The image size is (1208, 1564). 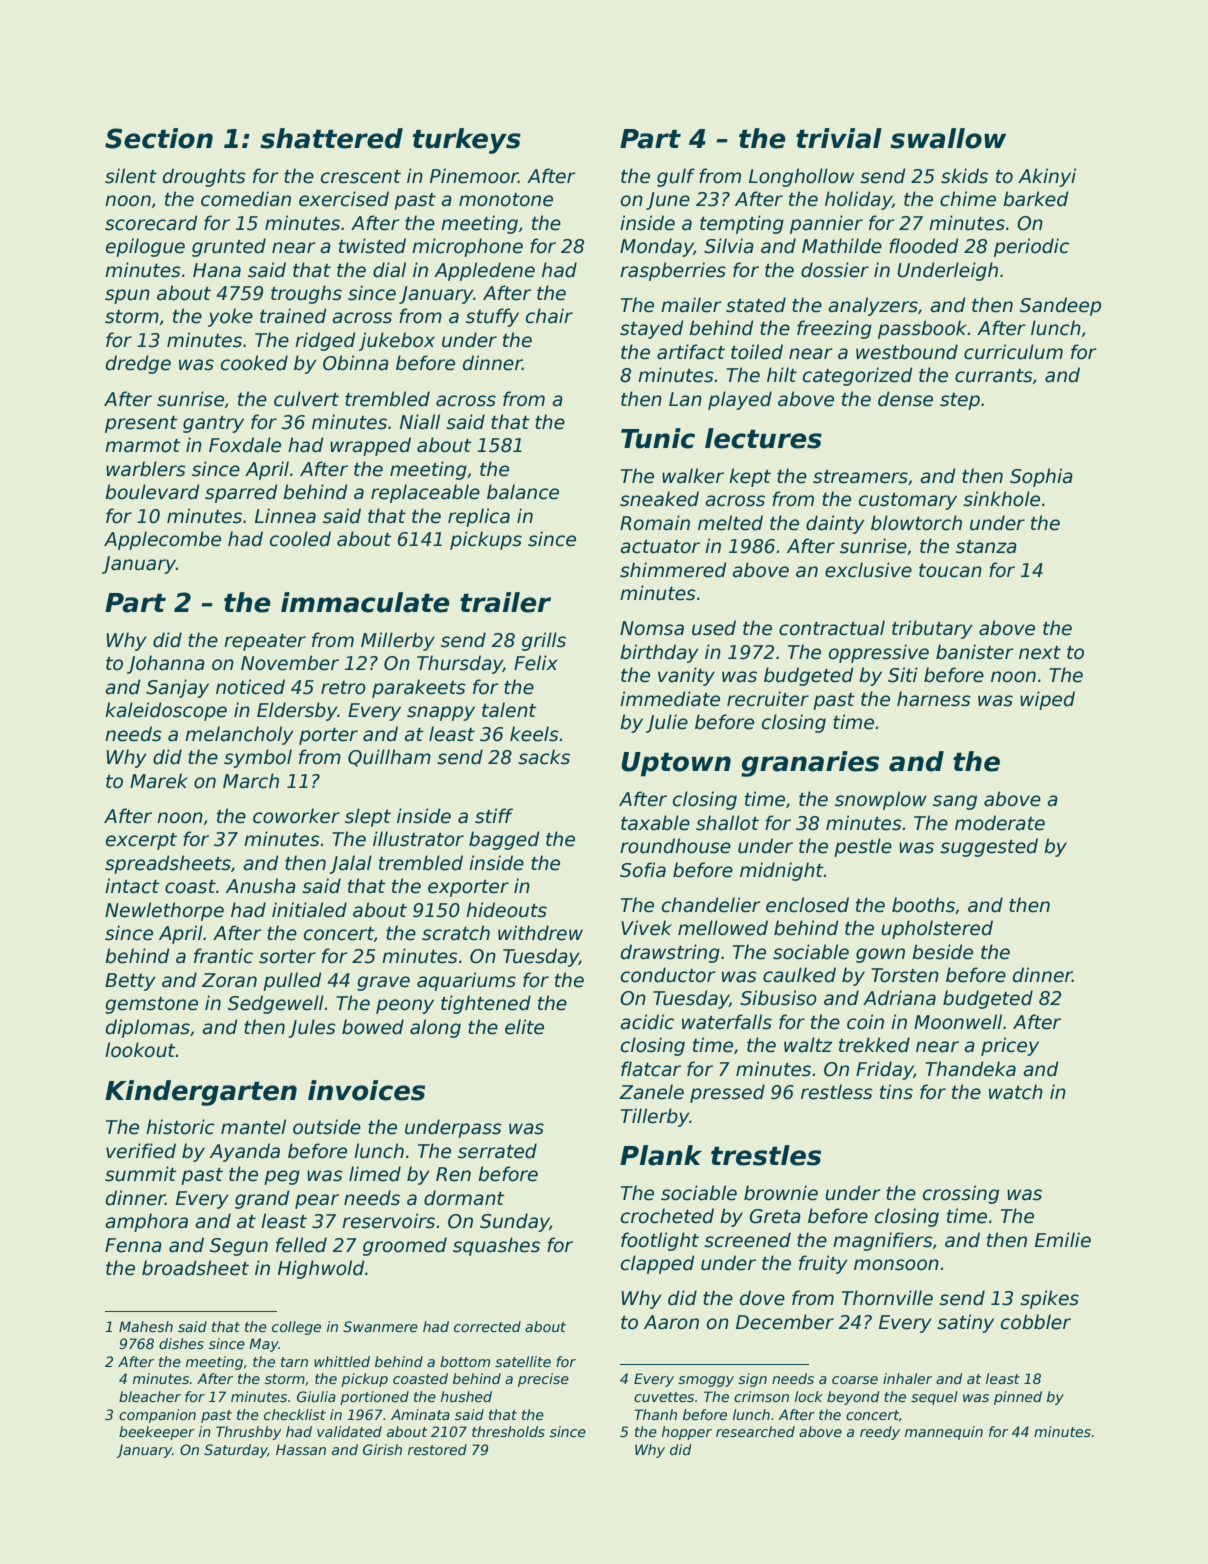 What do you see at coordinates (467, 141) in the image?
I see `turkeys` at bounding box center [467, 141].
